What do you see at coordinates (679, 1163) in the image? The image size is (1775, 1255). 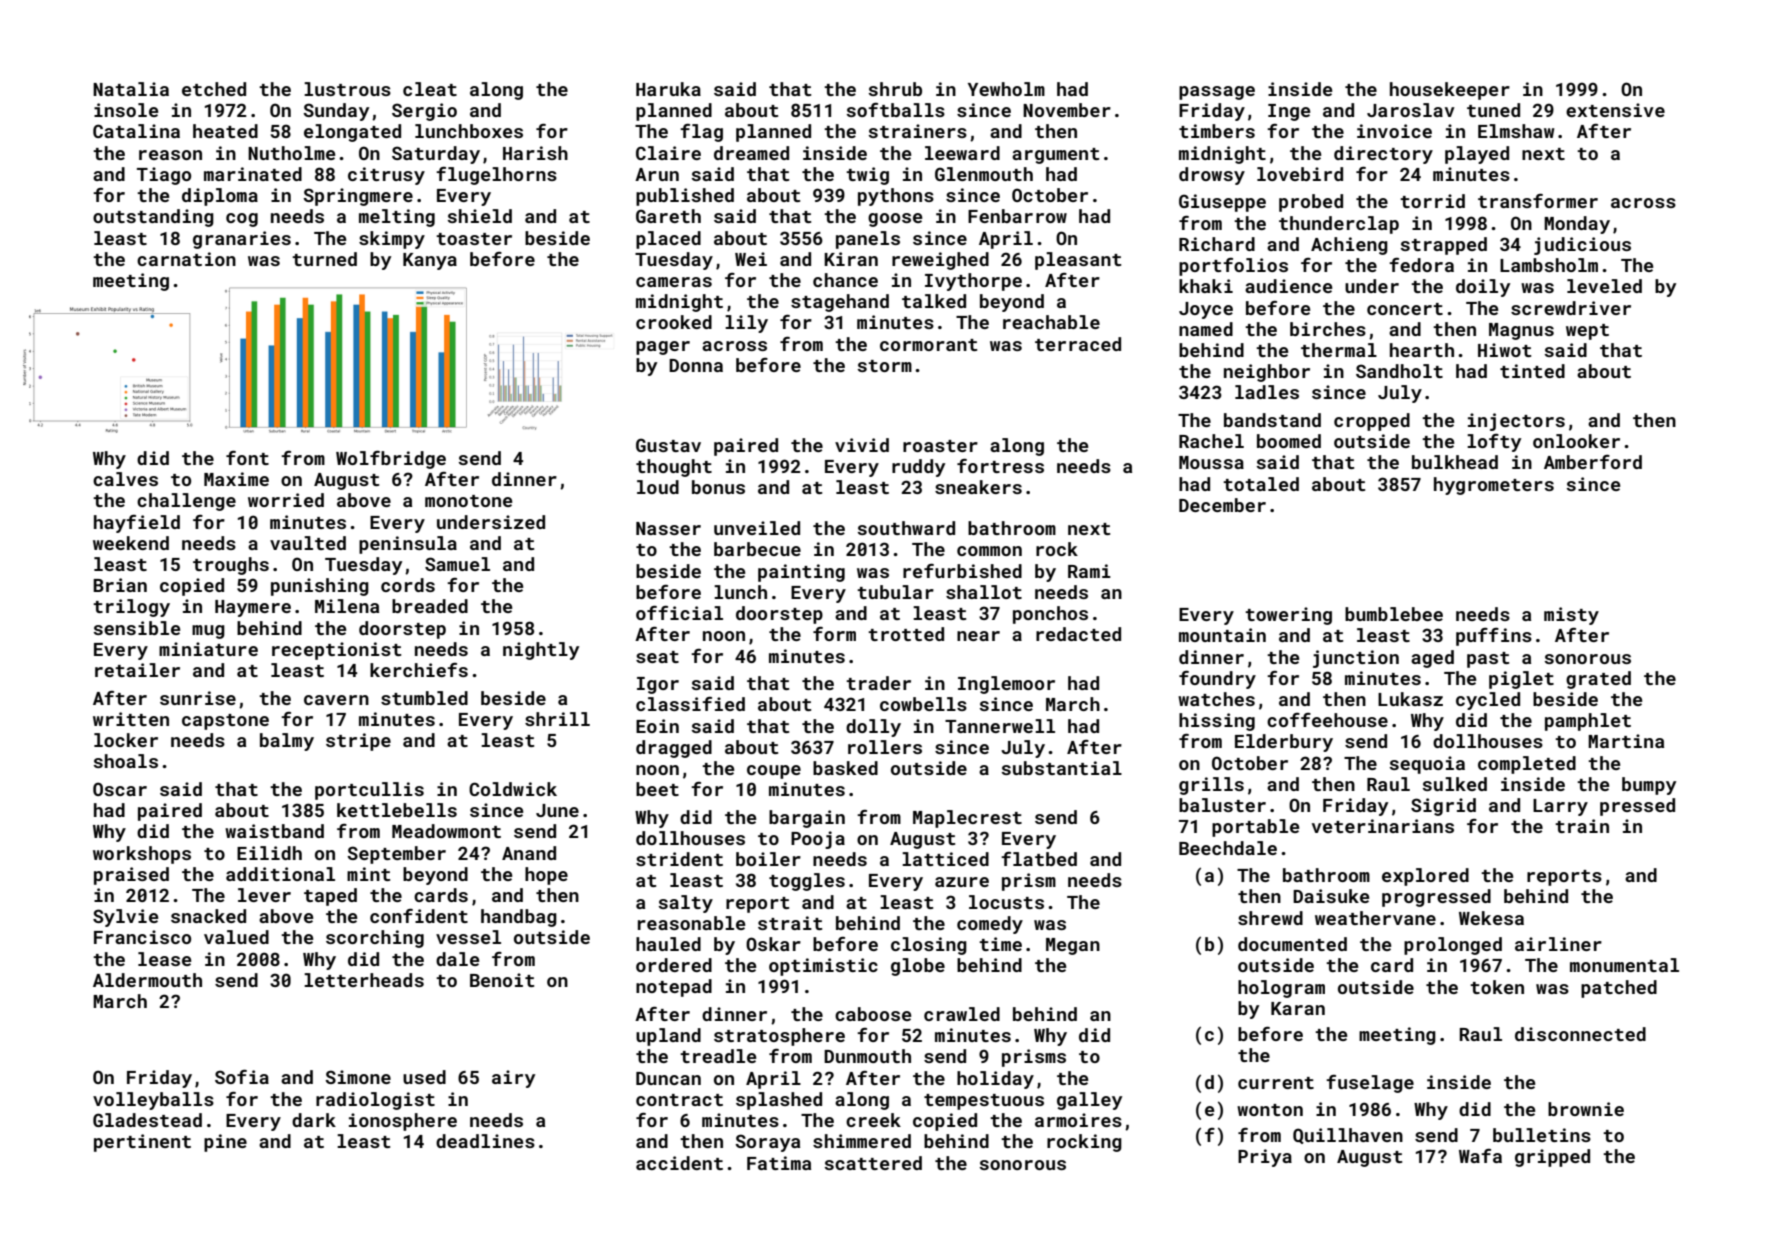 I see `accident` at bounding box center [679, 1163].
